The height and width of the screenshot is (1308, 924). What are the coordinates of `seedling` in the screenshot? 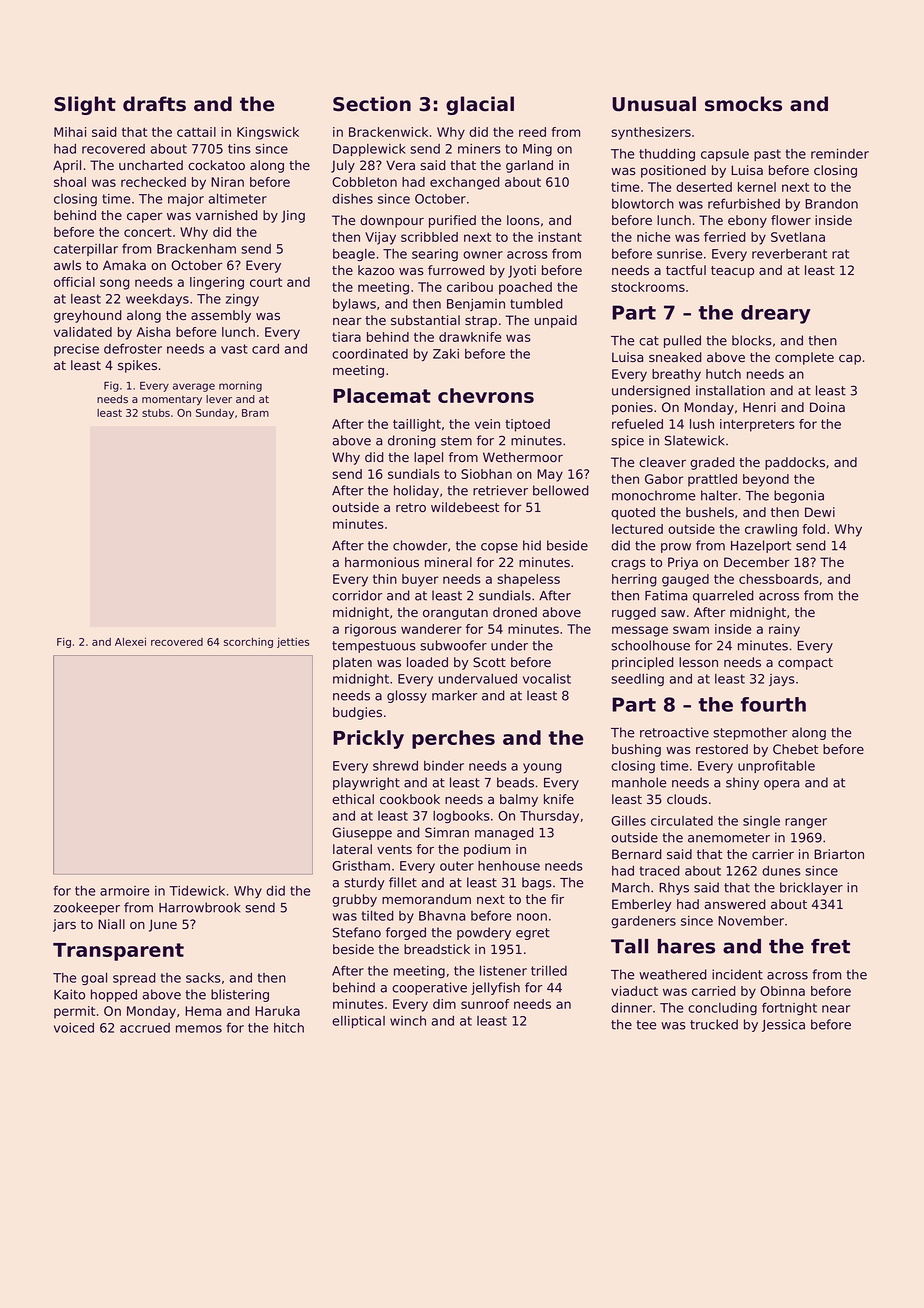 It's located at (637, 680).
